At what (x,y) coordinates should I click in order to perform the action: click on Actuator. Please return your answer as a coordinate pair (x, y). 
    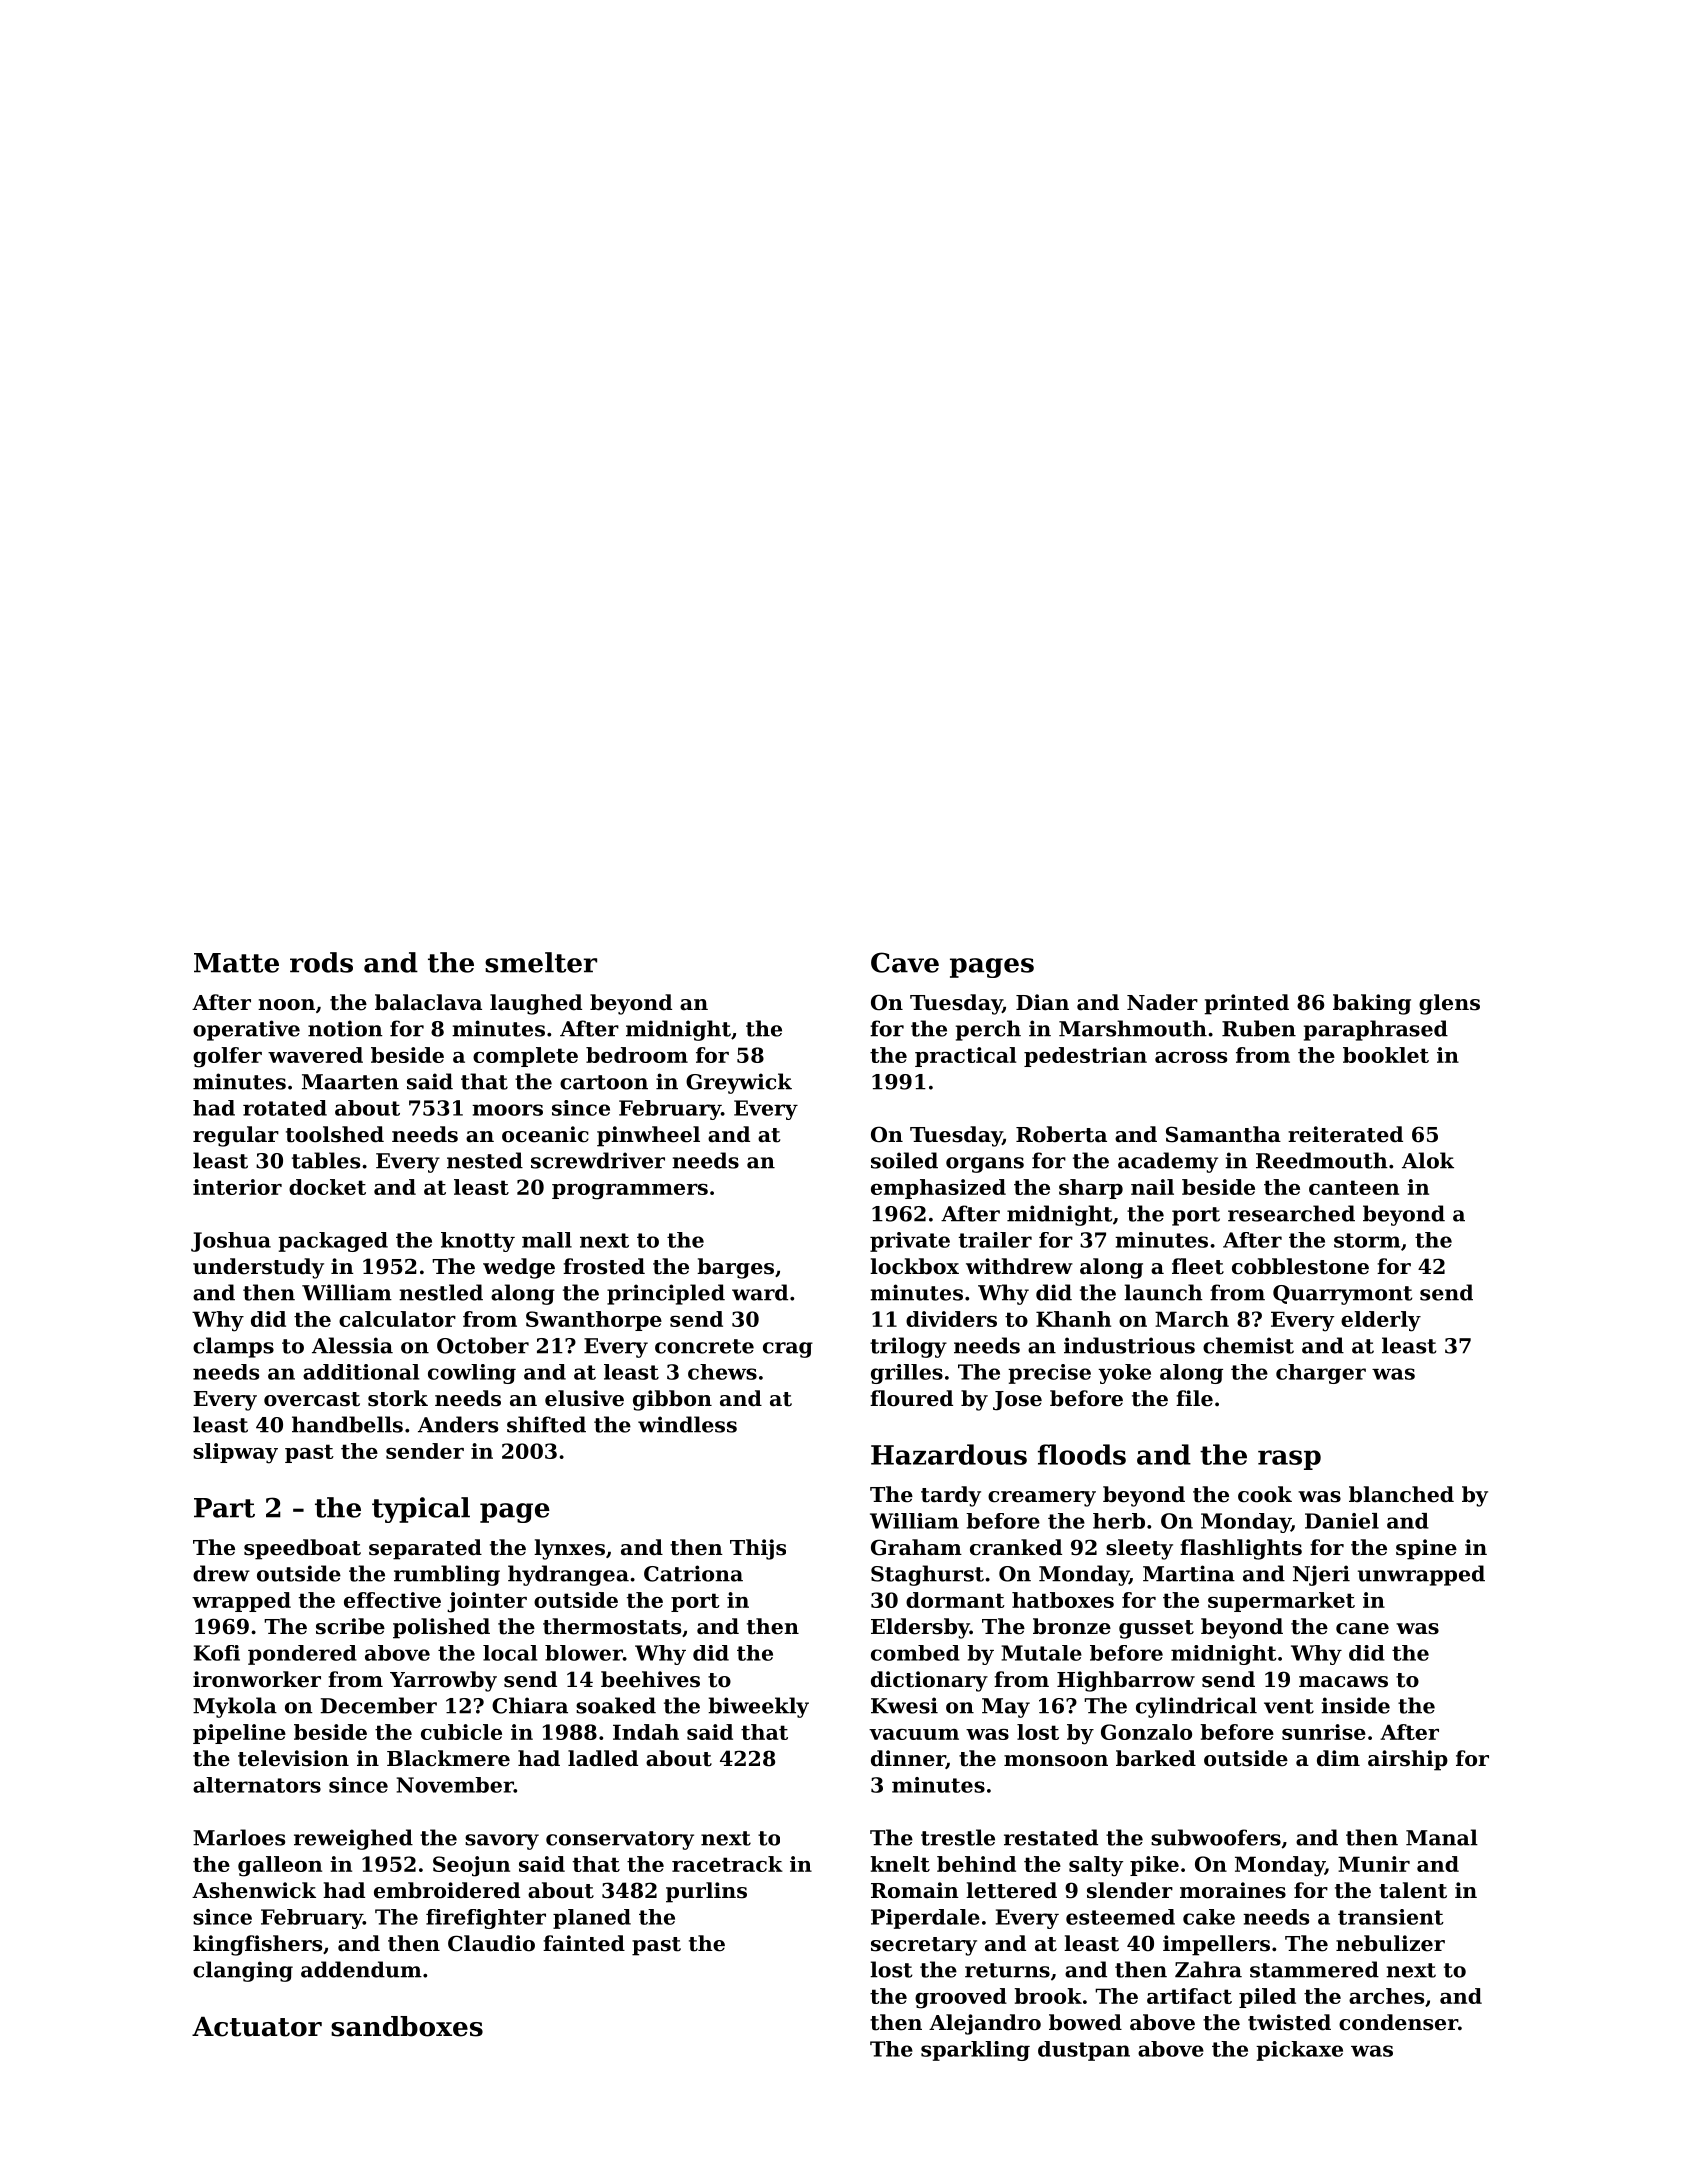
    Looking at the image, I should click on (257, 2026).
